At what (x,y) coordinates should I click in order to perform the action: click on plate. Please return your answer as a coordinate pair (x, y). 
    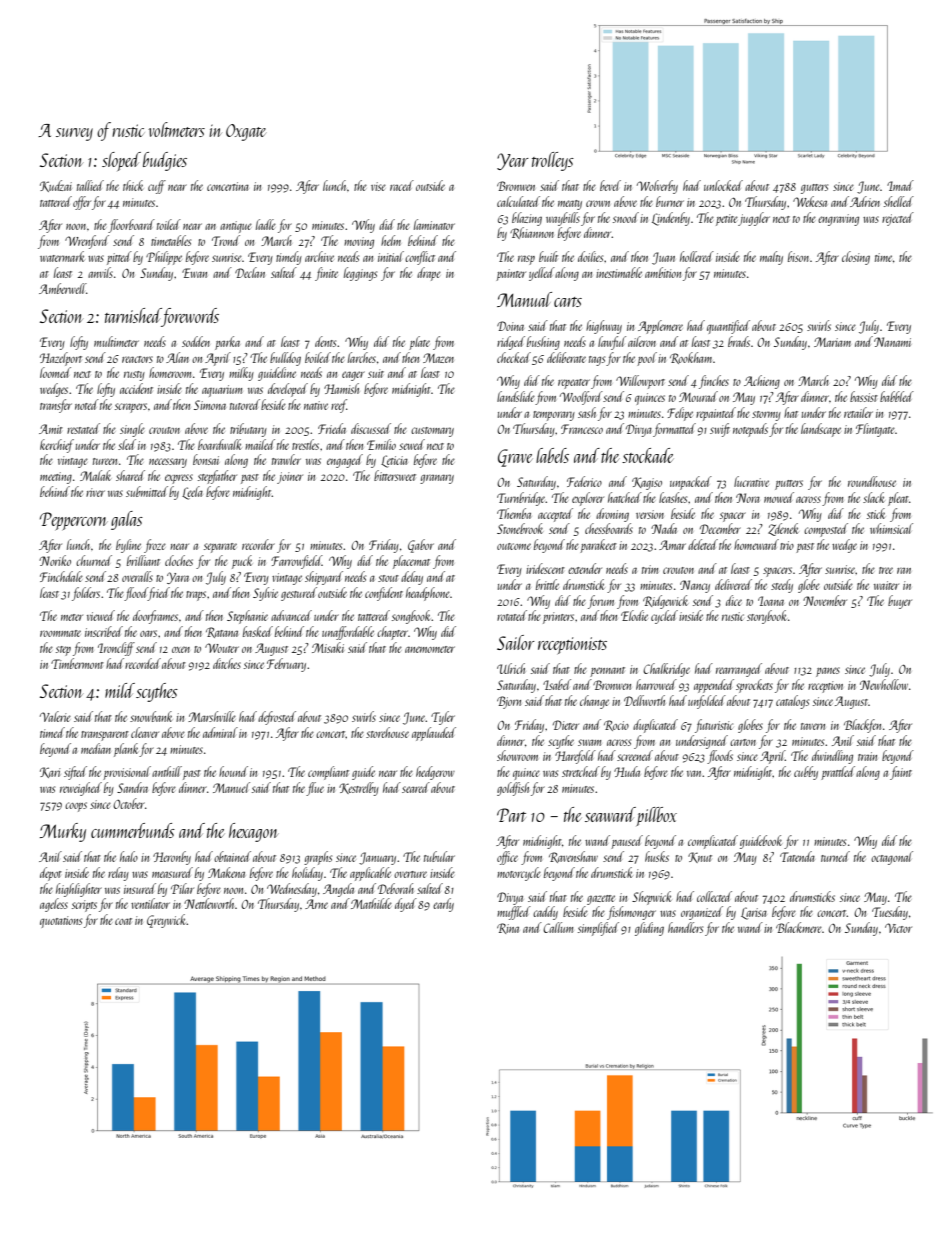
    Looking at the image, I should click on (419, 343).
